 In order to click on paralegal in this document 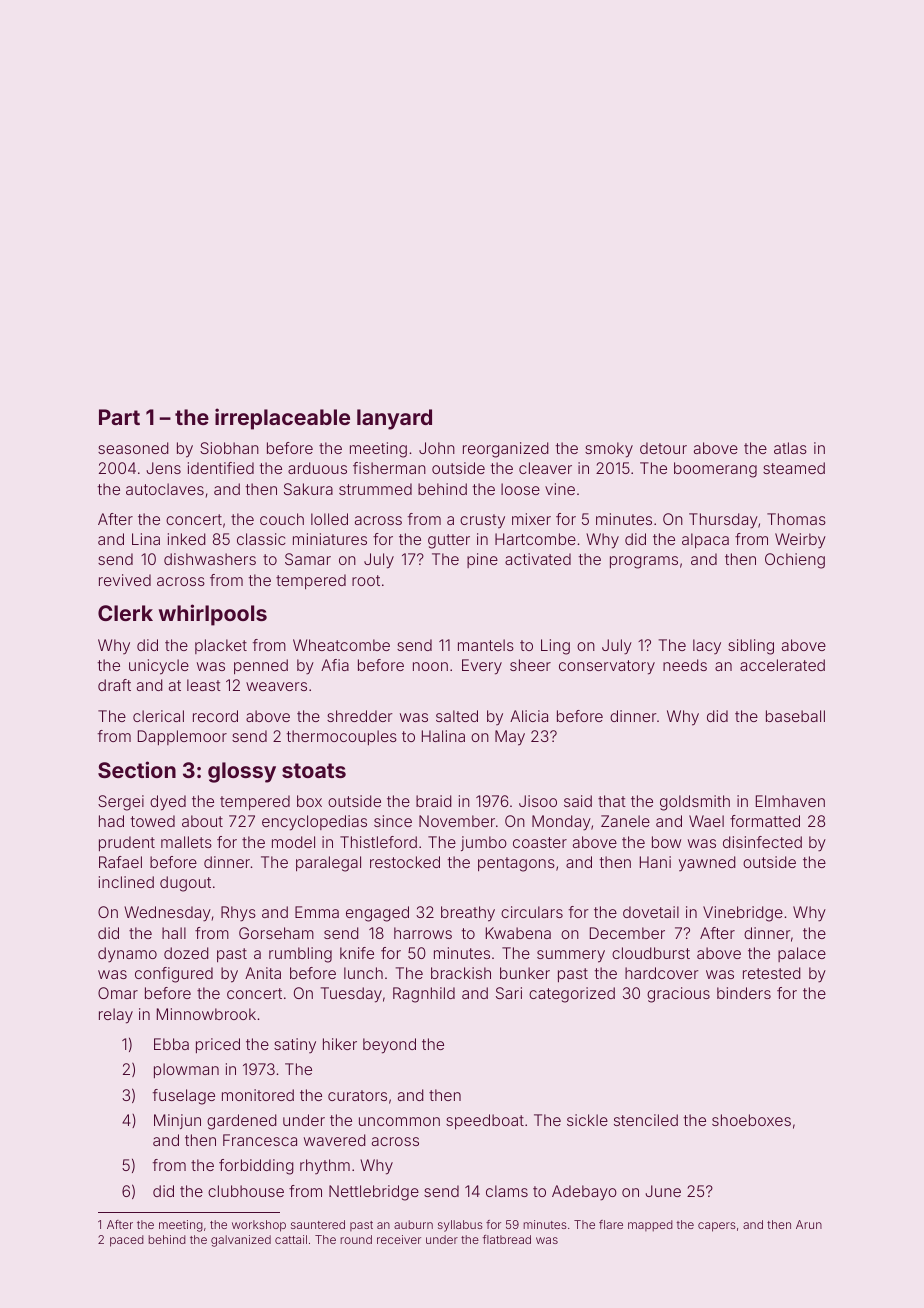, I will do `click(328, 864)`.
